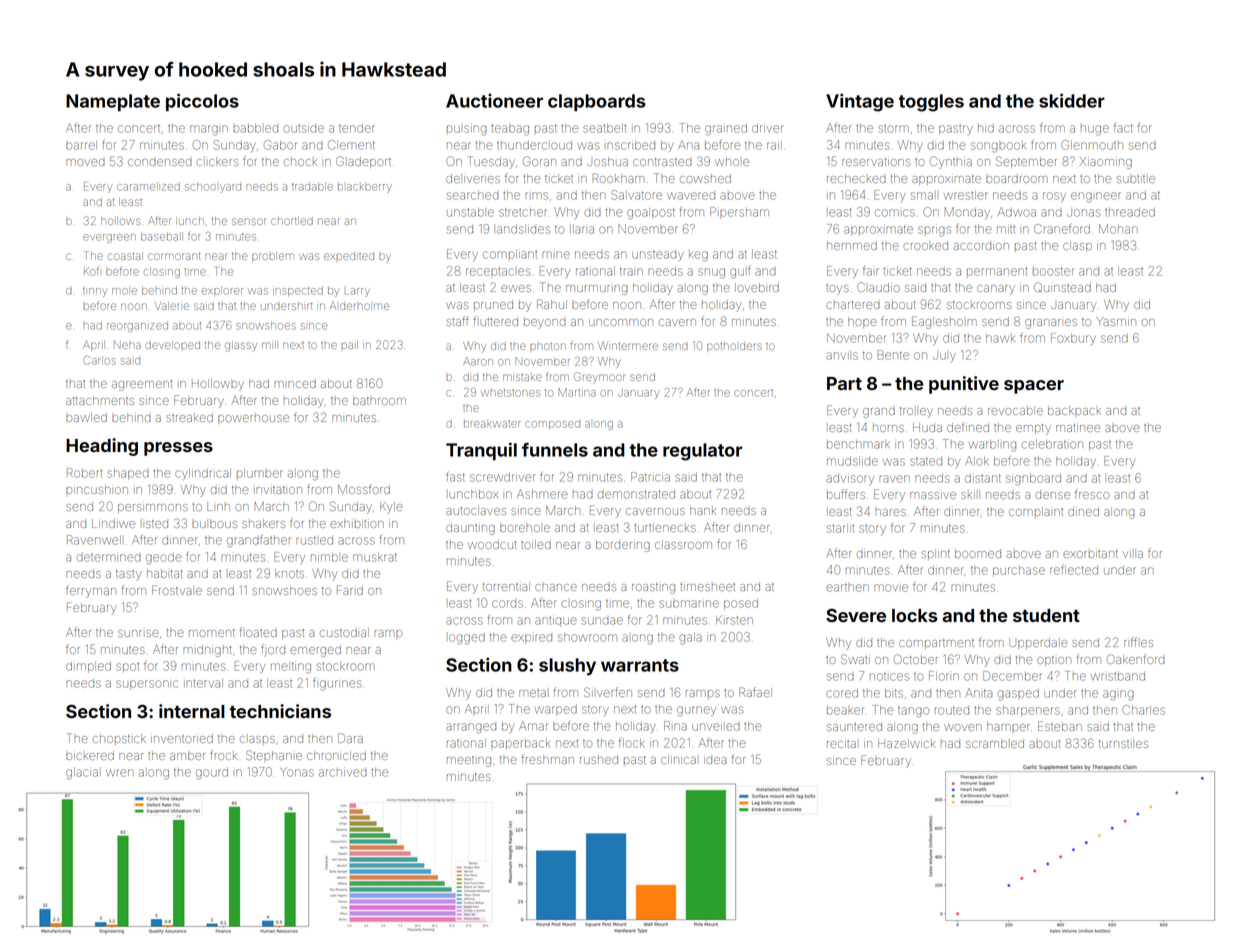 This document has width=1233, height=952. What do you see at coordinates (202, 102) in the document?
I see `piccolos` at bounding box center [202, 102].
